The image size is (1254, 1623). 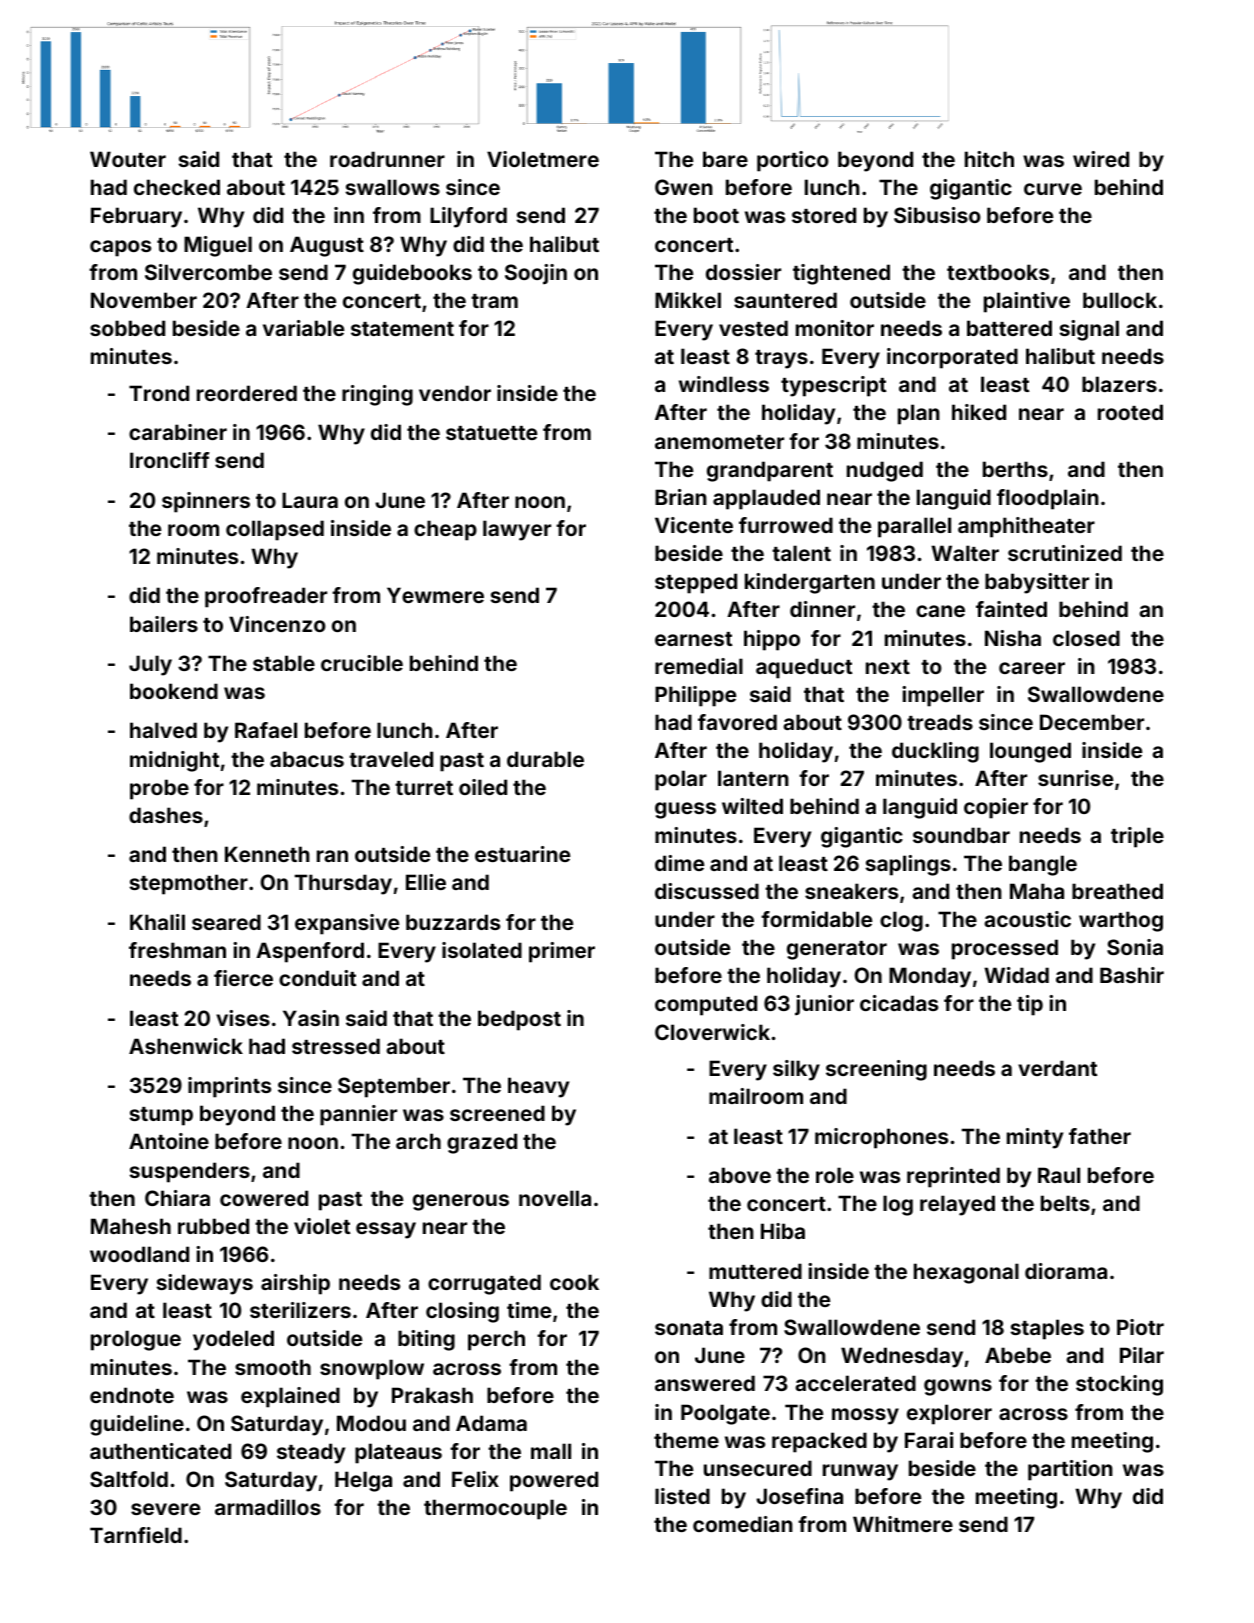 What do you see at coordinates (681, 497) in the screenshot?
I see `Brian` at bounding box center [681, 497].
